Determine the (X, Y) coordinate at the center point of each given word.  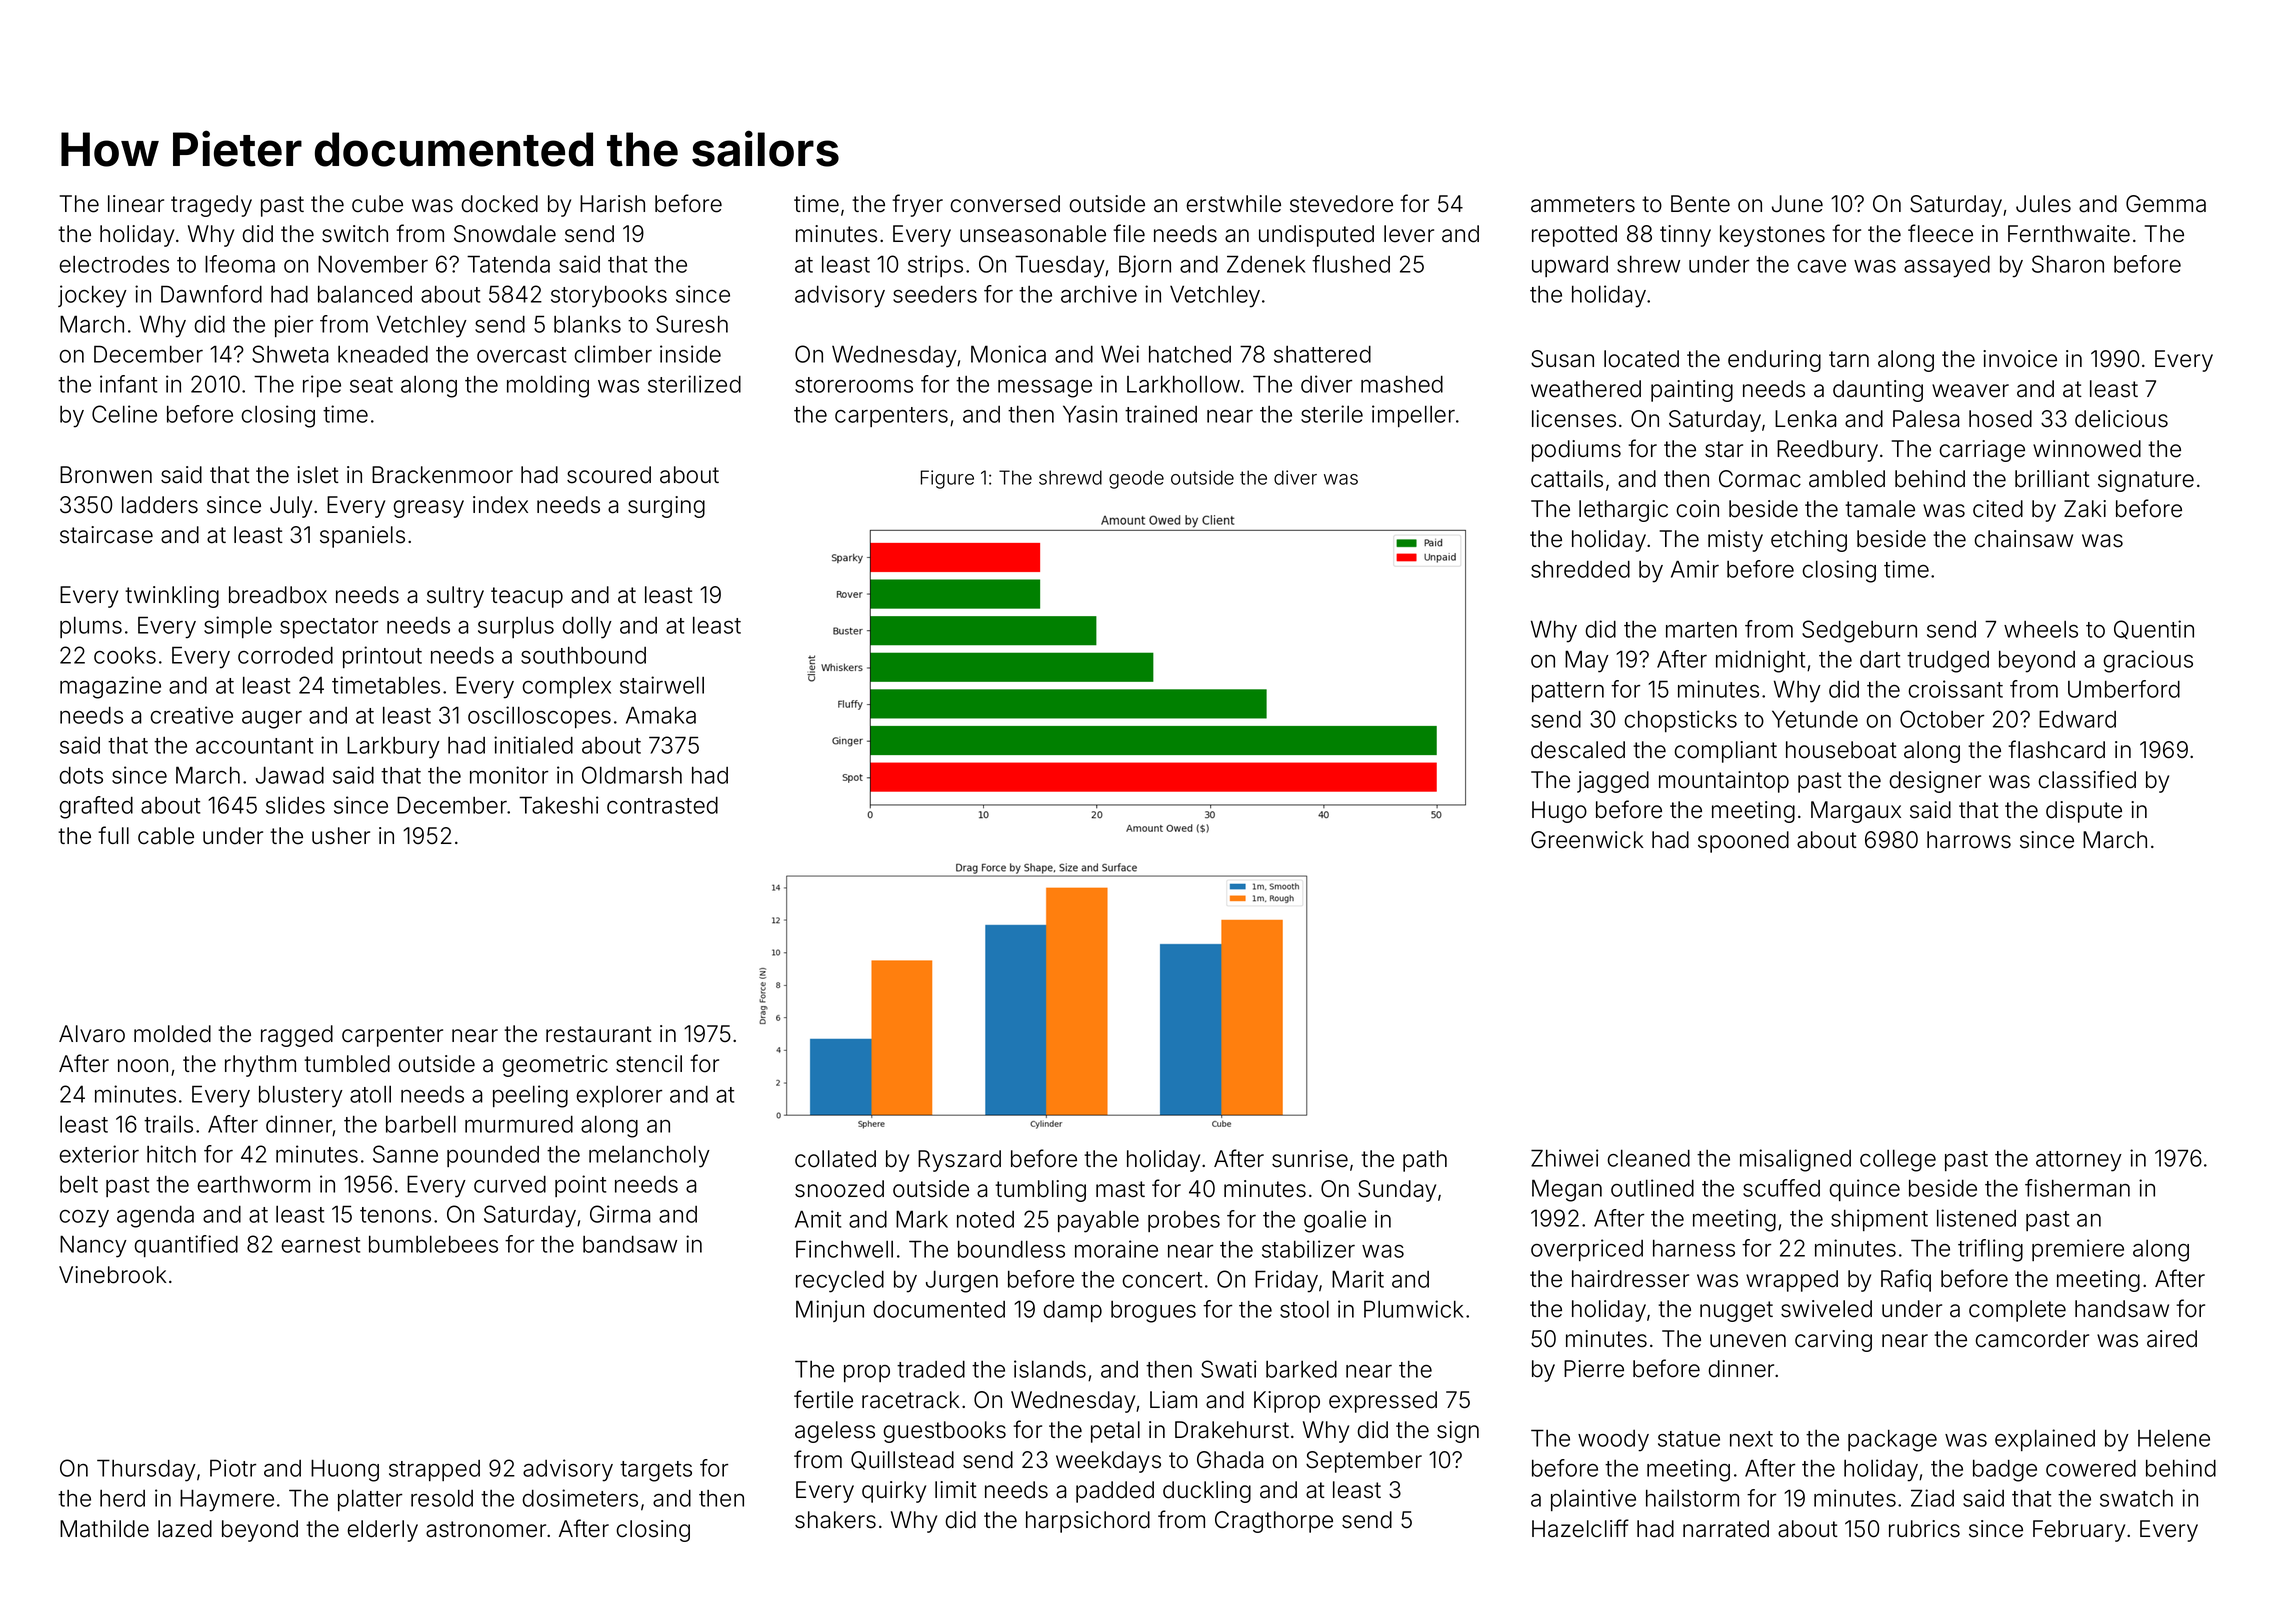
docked (499, 204)
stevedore (1341, 204)
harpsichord (1088, 1522)
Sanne (405, 1154)
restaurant (599, 1034)
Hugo (1559, 812)
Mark (922, 1219)
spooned (1743, 842)
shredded (1580, 569)
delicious (2121, 419)
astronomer (486, 1529)
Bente (1700, 204)
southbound (583, 655)
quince (1864, 1190)
